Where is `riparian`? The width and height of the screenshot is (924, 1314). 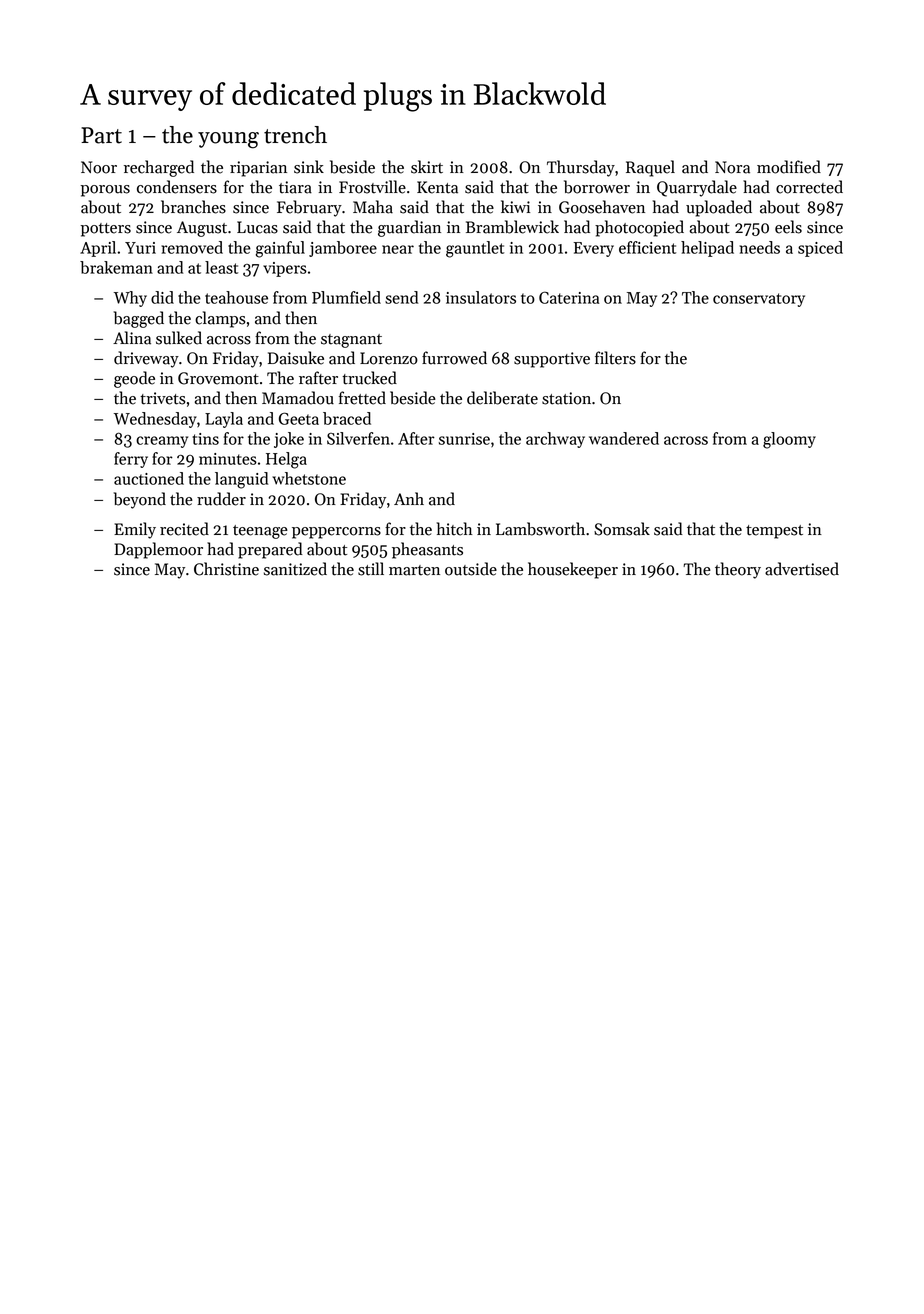
riparian is located at coordinates (258, 169).
